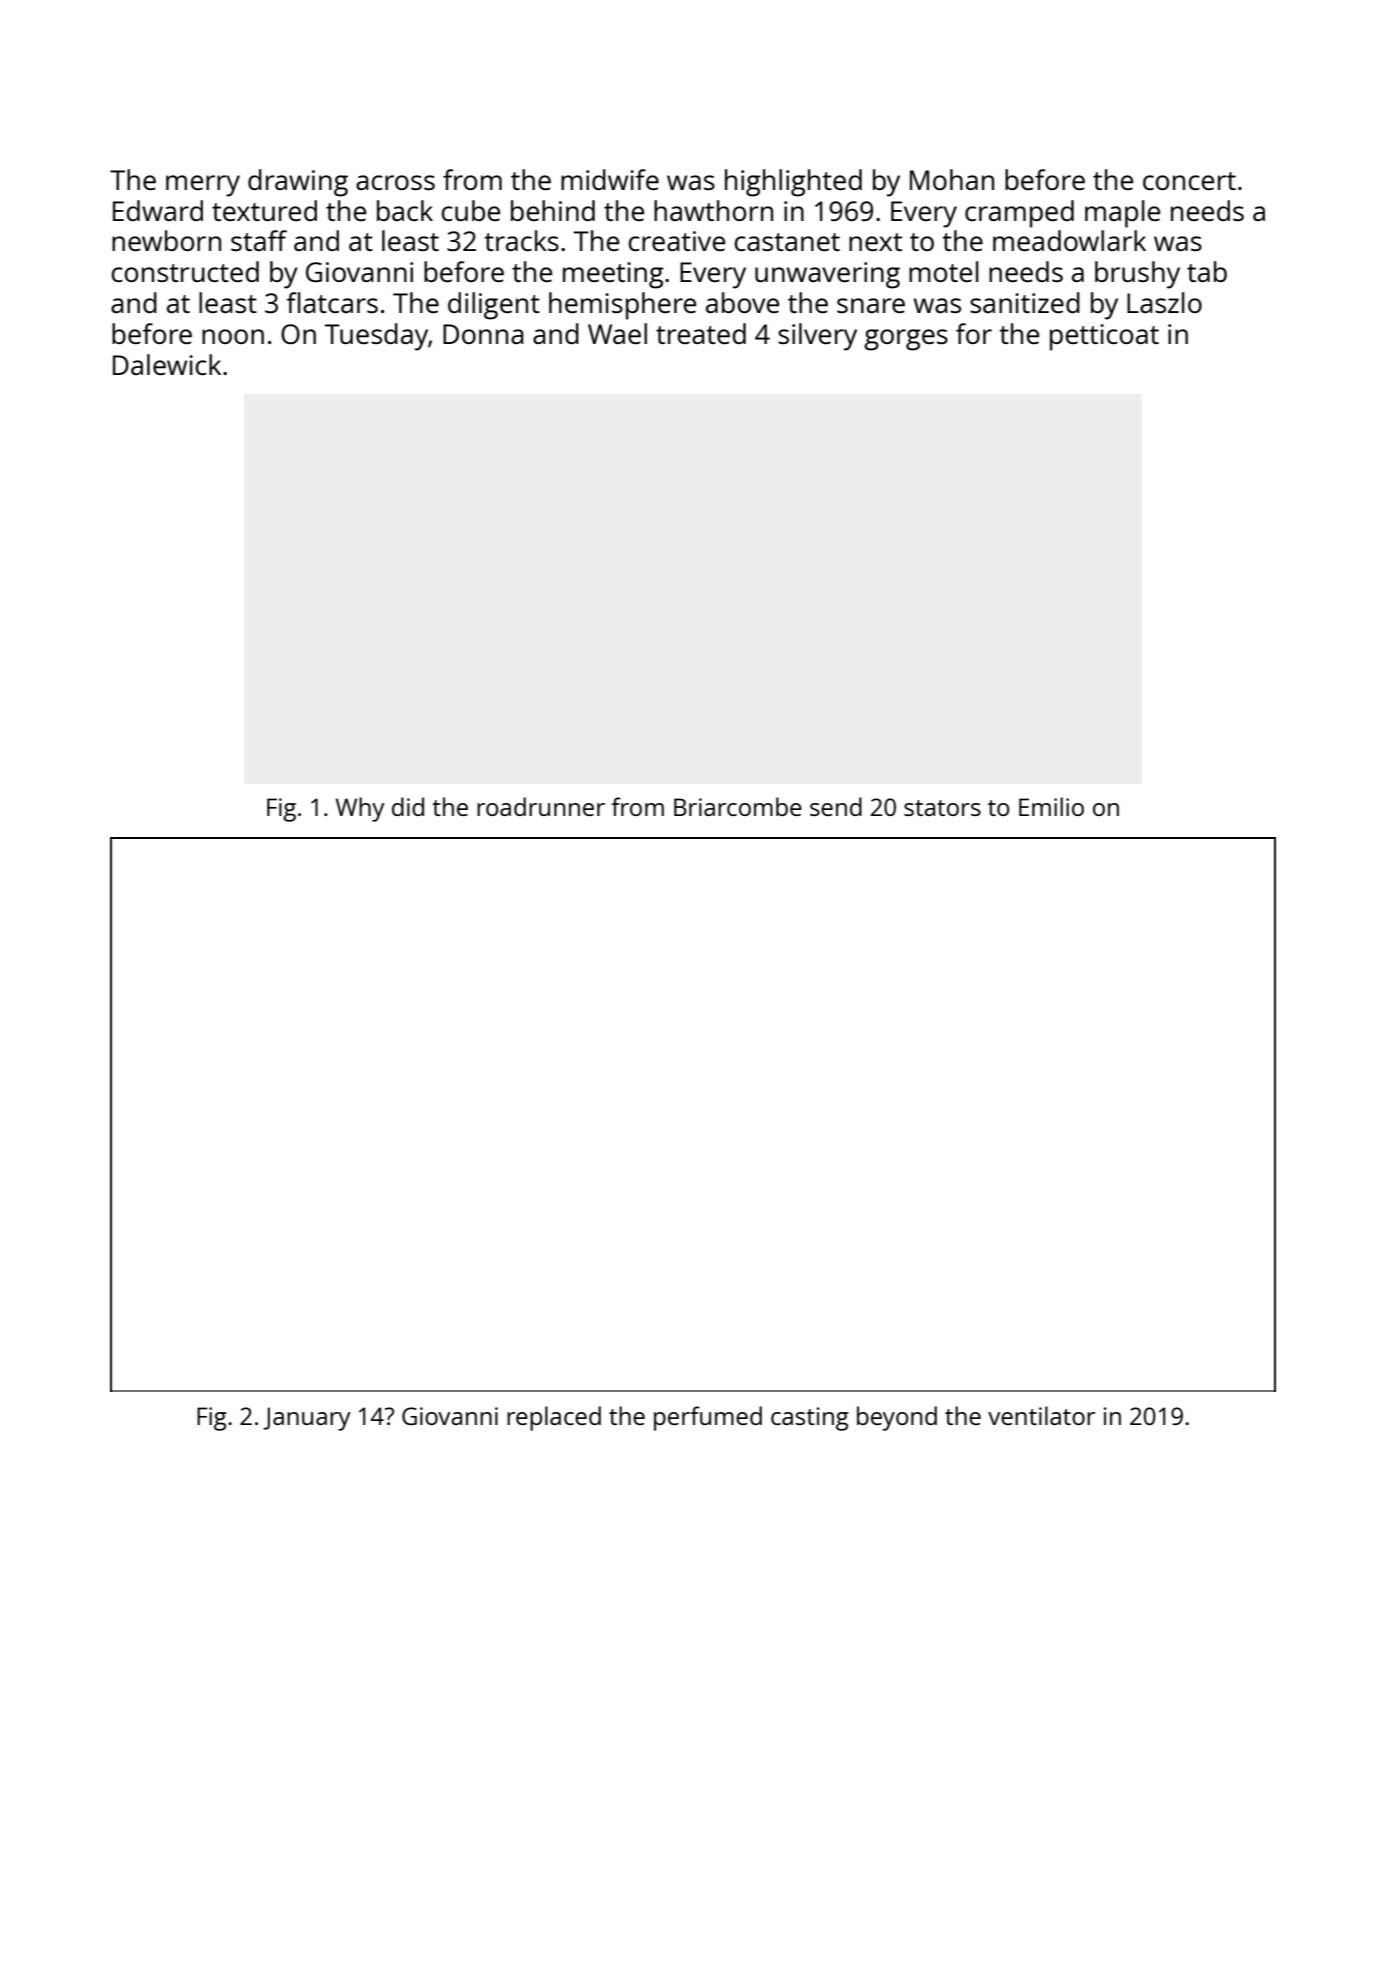 The height and width of the screenshot is (1969, 1386). What do you see at coordinates (1104, 337) in the screenshot?
I see `petticoat` at bounding box center [1104, 337].
